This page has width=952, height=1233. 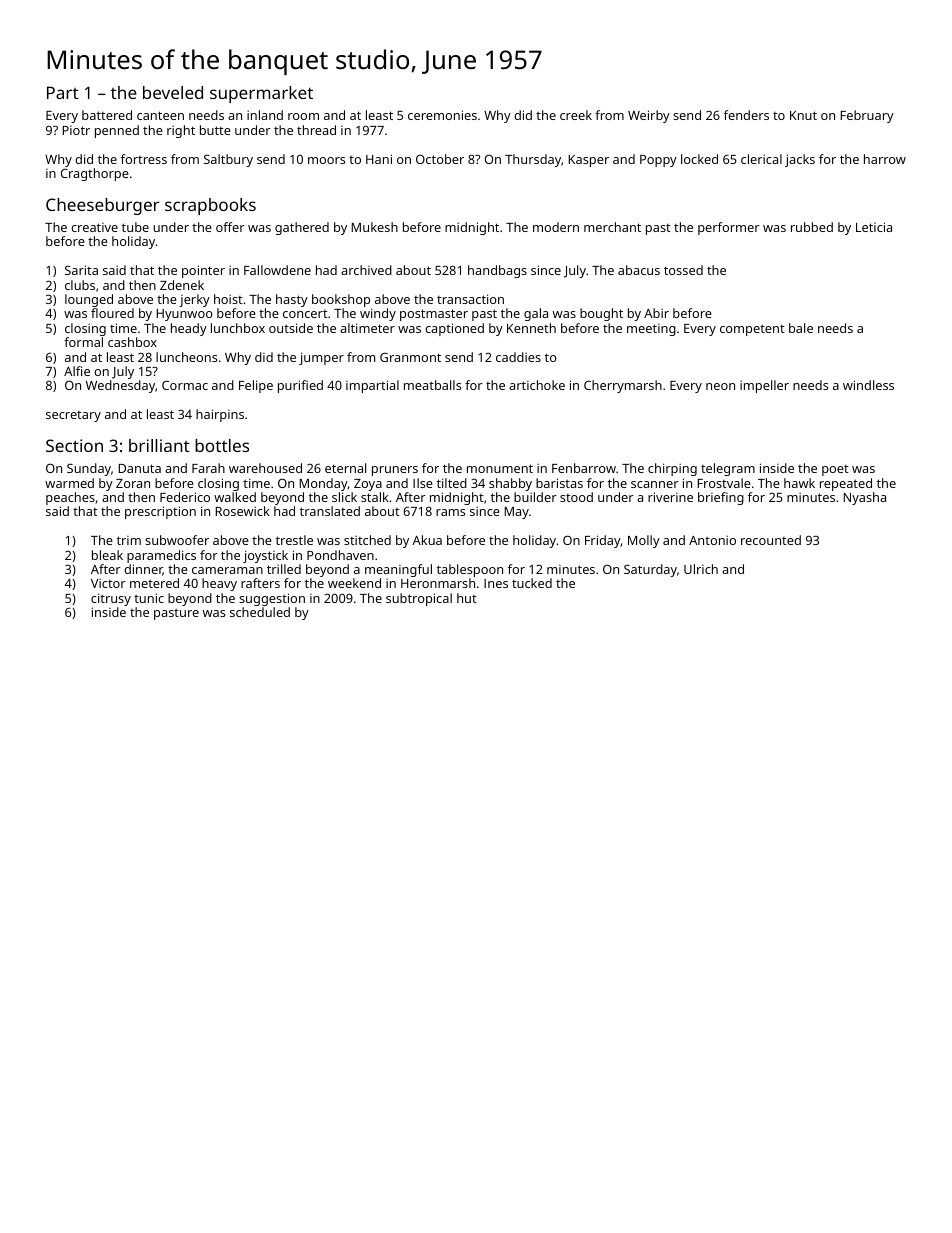 What do you see at coordinates (326, 160) in the page?
I see `moors` at bounding box center [326, 160].
